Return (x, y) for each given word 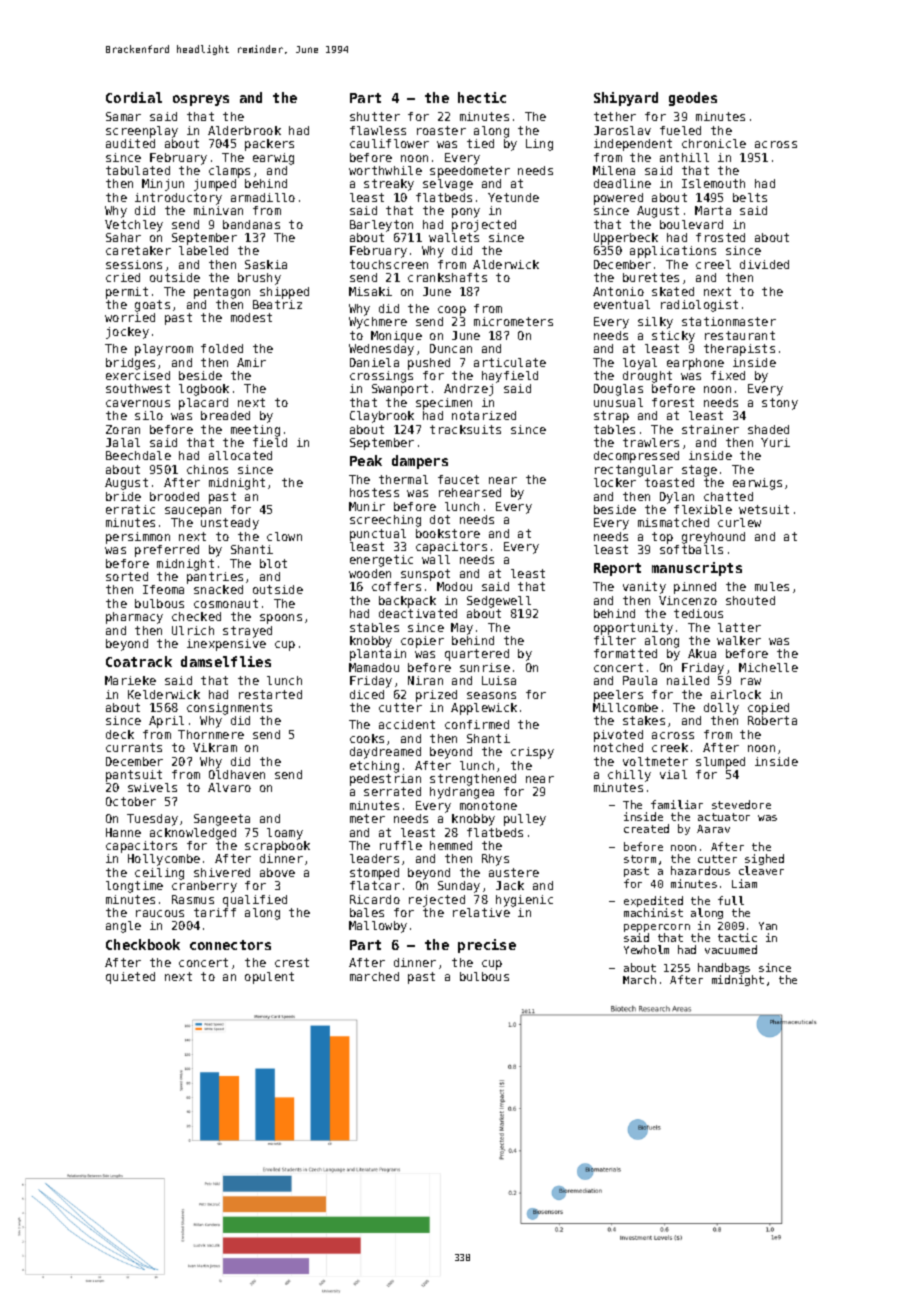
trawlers (651, 442)
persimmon (138, 538)
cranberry (204, 887)
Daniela (374, 362)
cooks (367, 738)
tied (480, 143)
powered (618, 199)
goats (152, 306)
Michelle (768, 667)
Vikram (215, 747)
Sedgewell (499, 602)
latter (739, 627)
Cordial (134, 97)
